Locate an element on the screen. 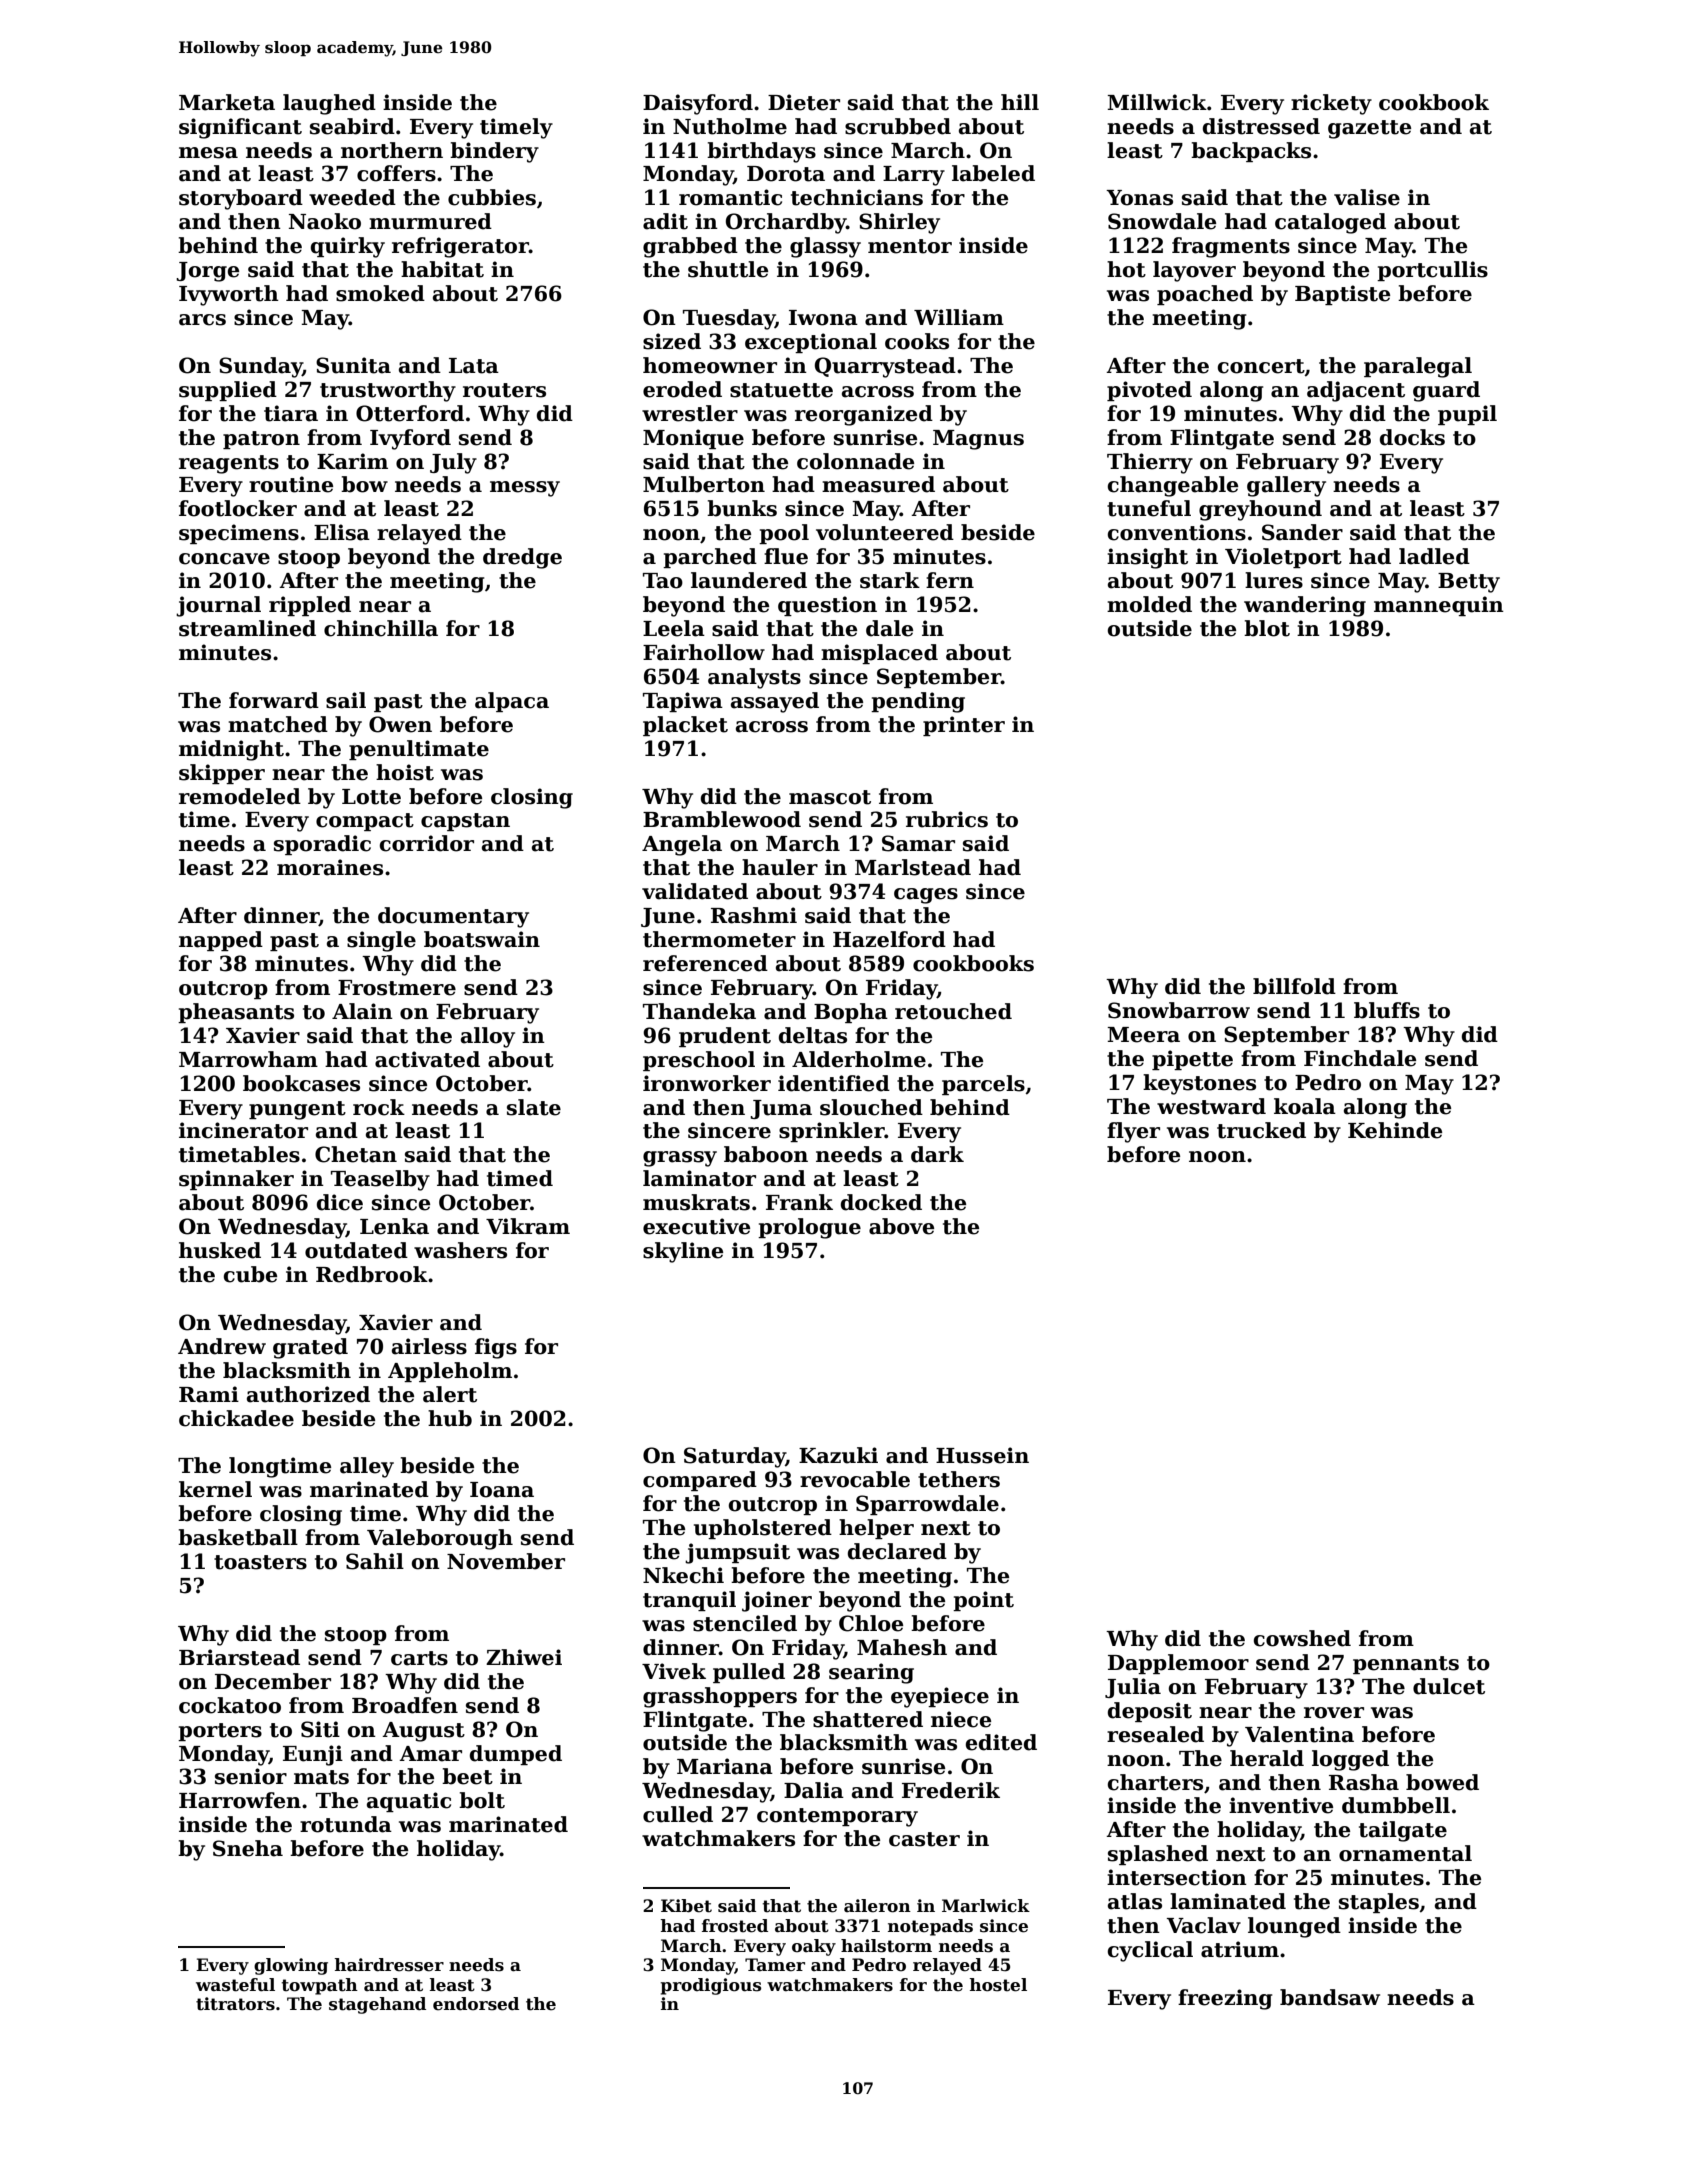  stagehand is located at coordinates (377, 2005).
